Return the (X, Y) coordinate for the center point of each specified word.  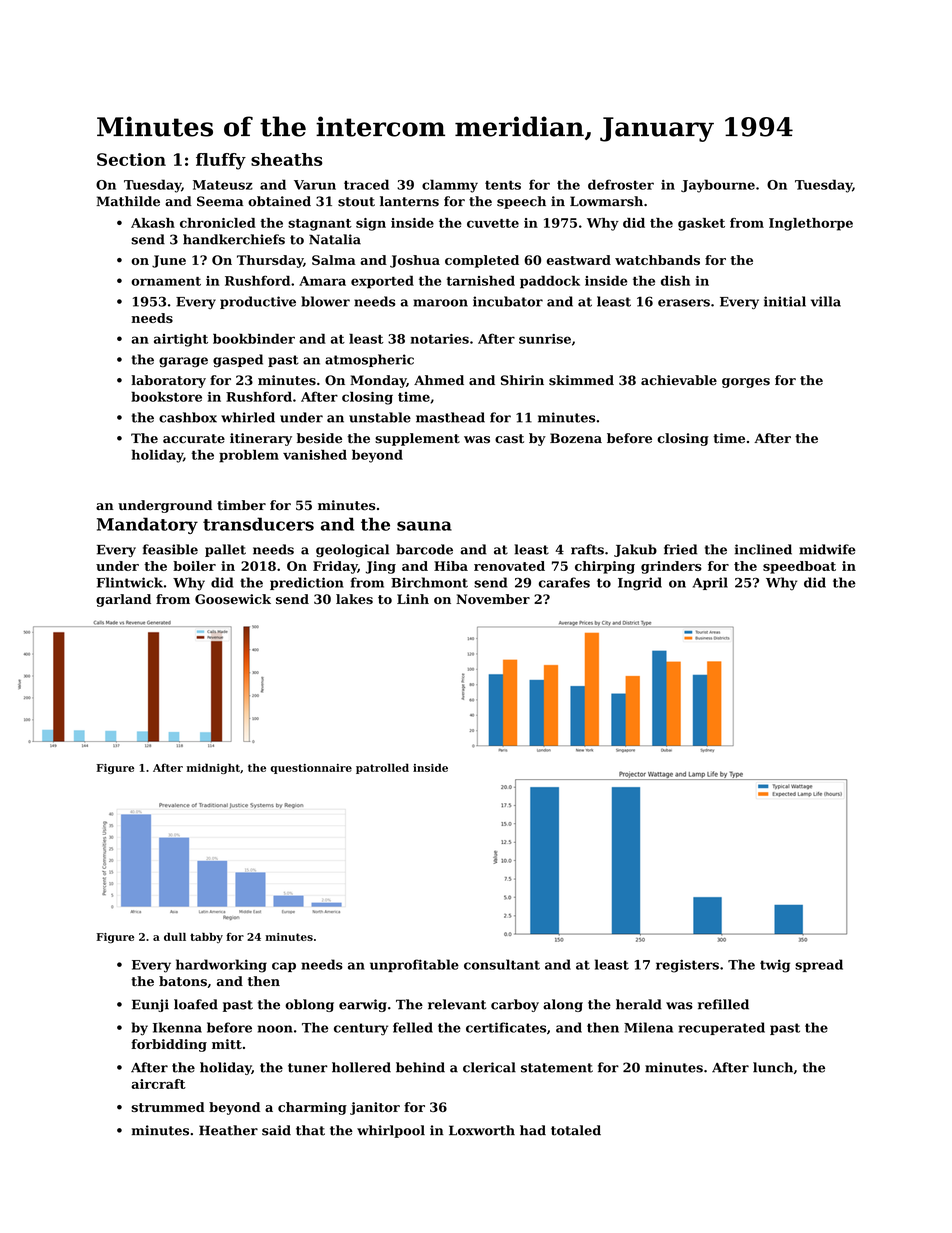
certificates (506, 1027)
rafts (587, 549)
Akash (153, 223)
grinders (671, 567)
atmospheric (369, 360)
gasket (701, 224)
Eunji (150, 1005)
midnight (213, 768)
